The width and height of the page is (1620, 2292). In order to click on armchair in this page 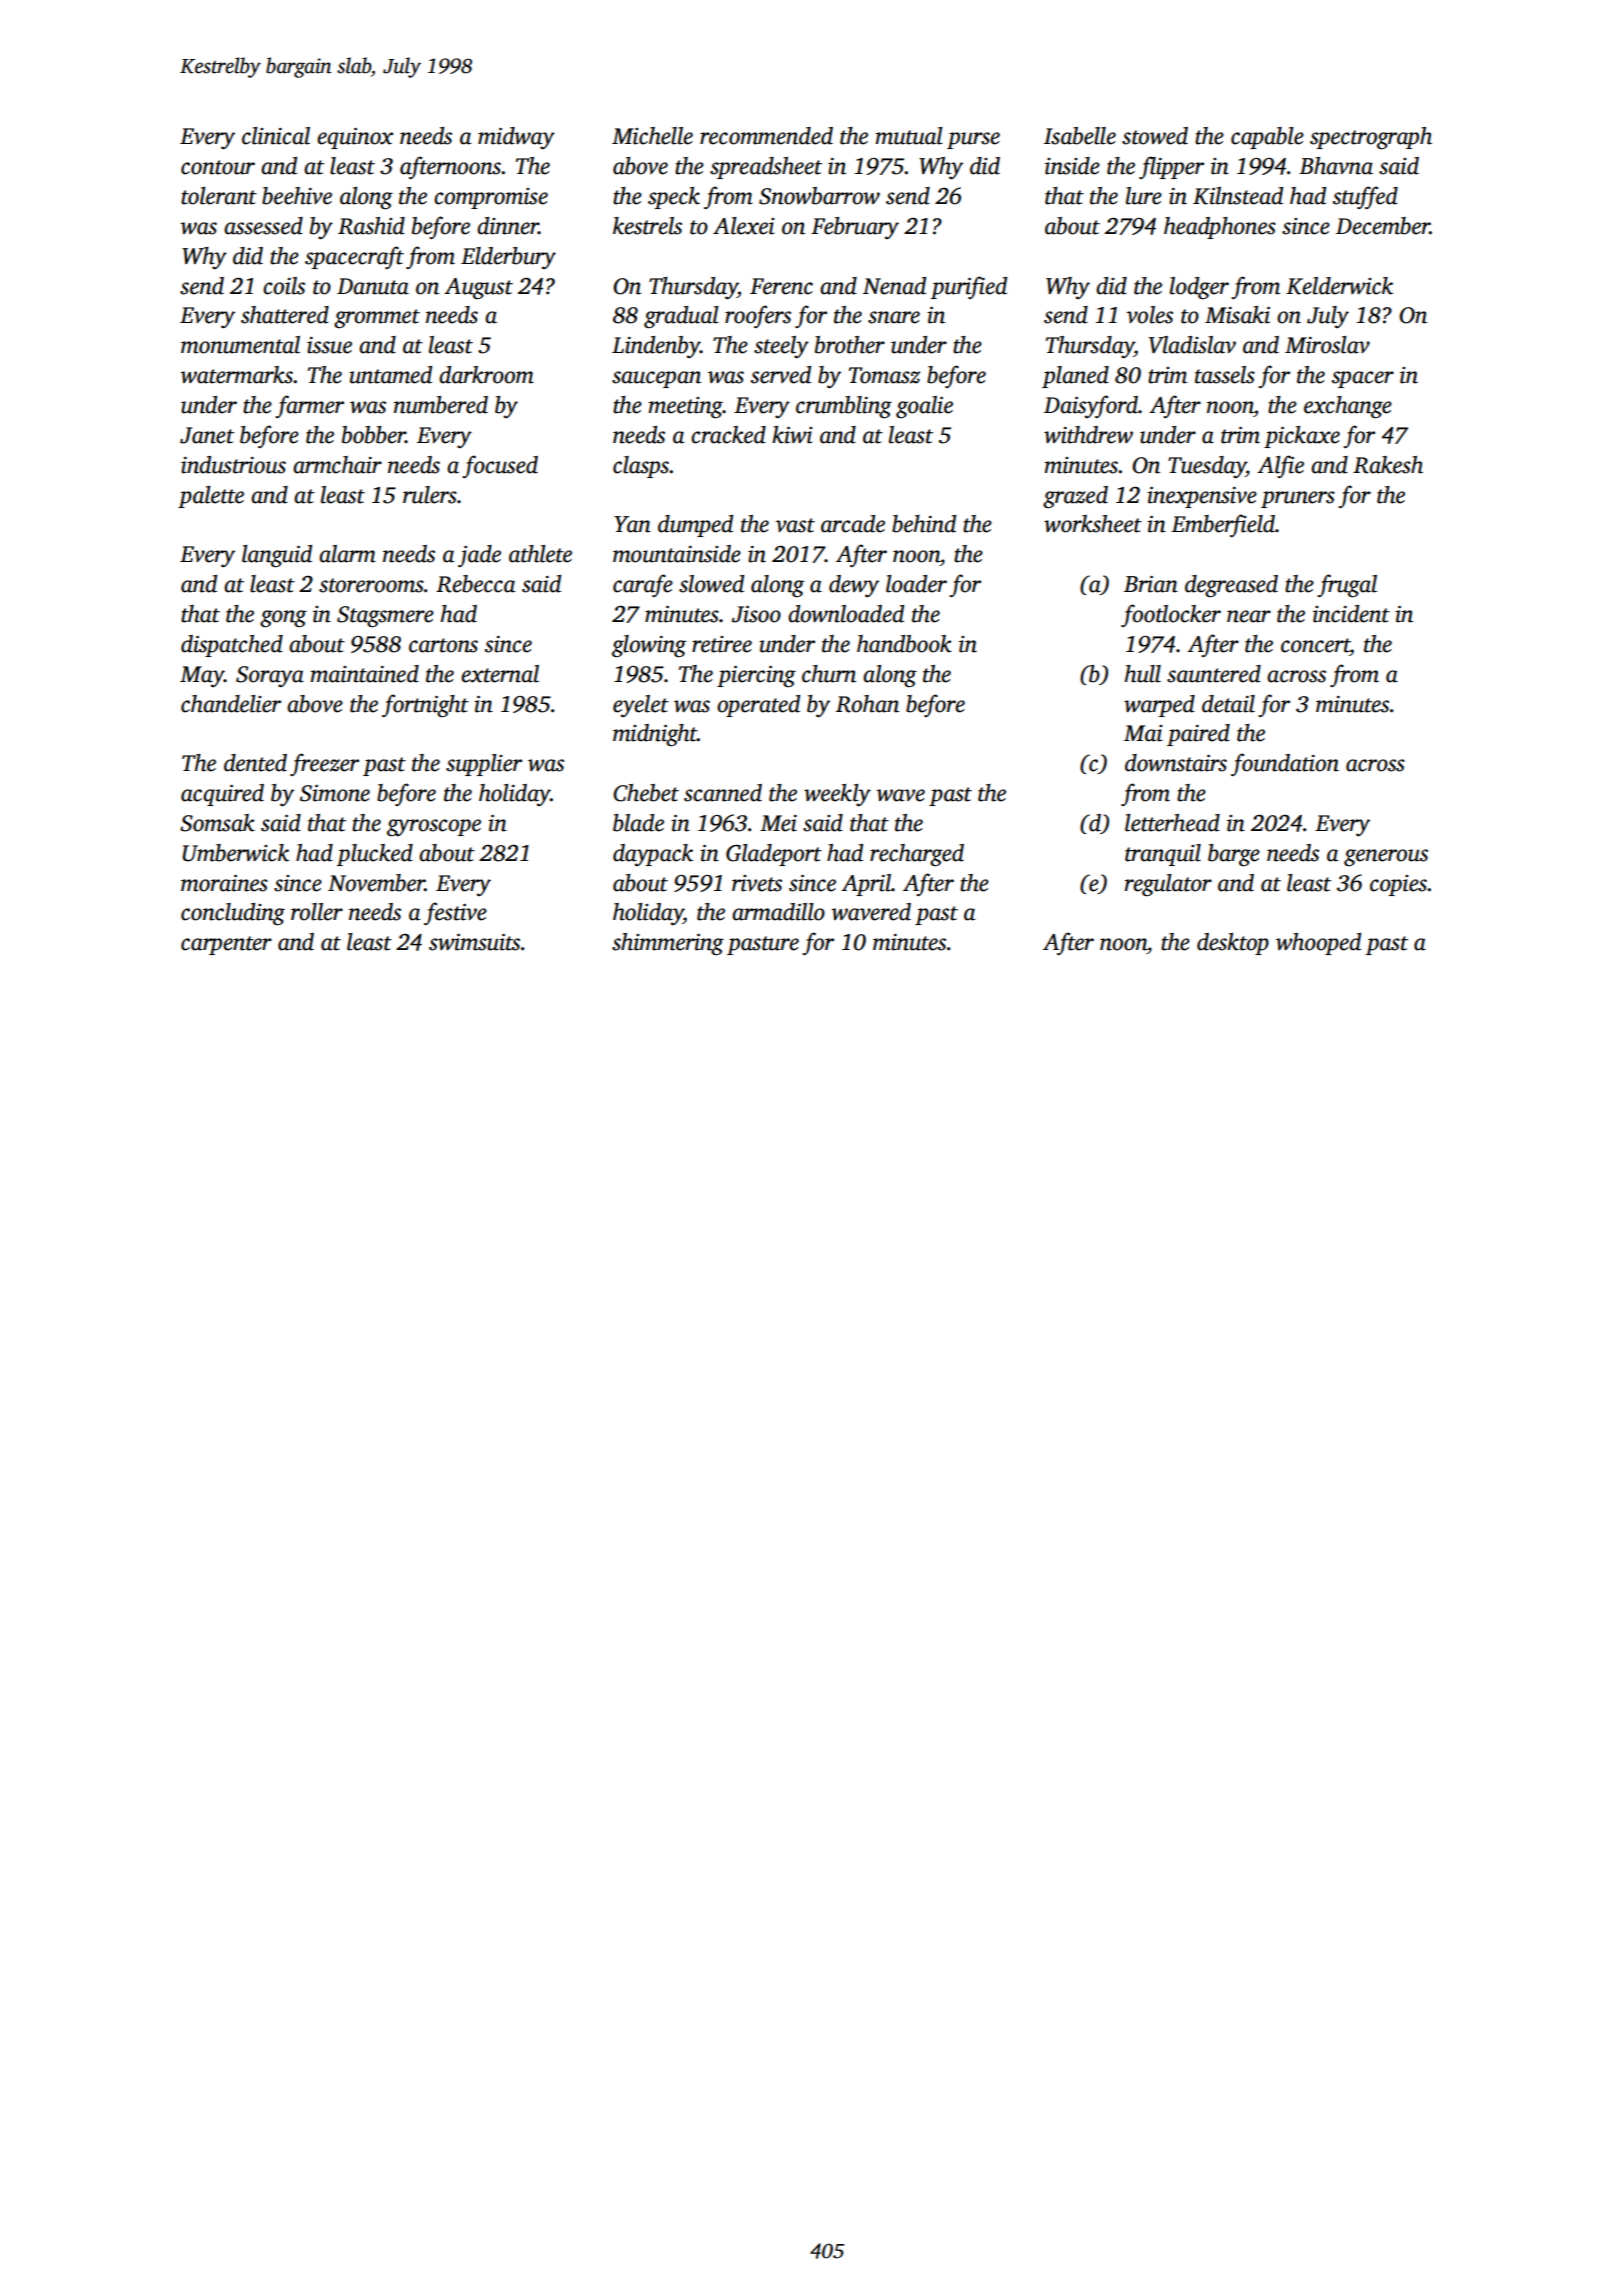, I will do `click(337, 465)`.
